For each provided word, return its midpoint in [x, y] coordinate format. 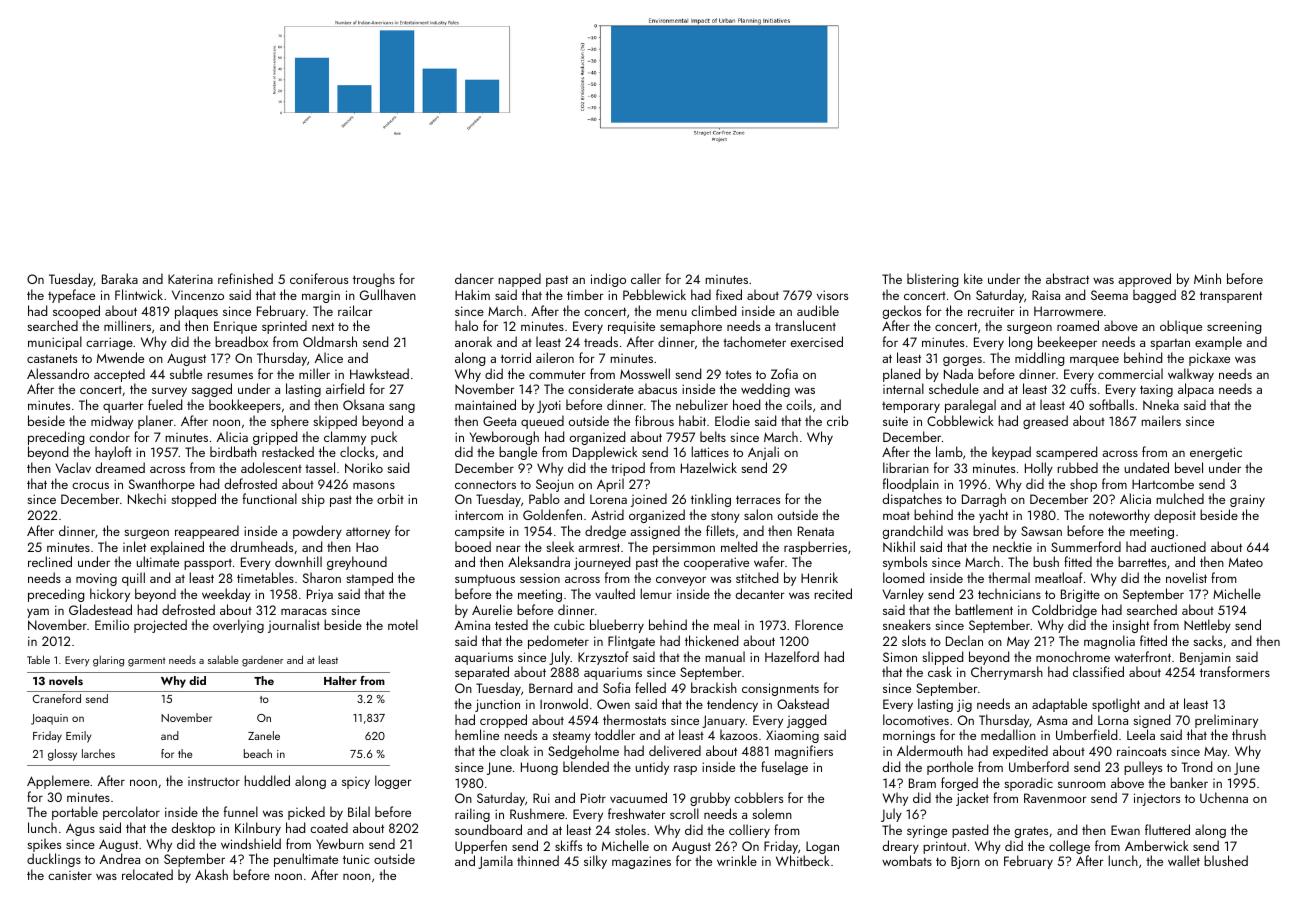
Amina [472, 625]
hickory [110, 595]
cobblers [758, 797]
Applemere [58, 782]
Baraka [120, 278]
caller [646, 278]
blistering [932, 280]
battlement [984, 609]
